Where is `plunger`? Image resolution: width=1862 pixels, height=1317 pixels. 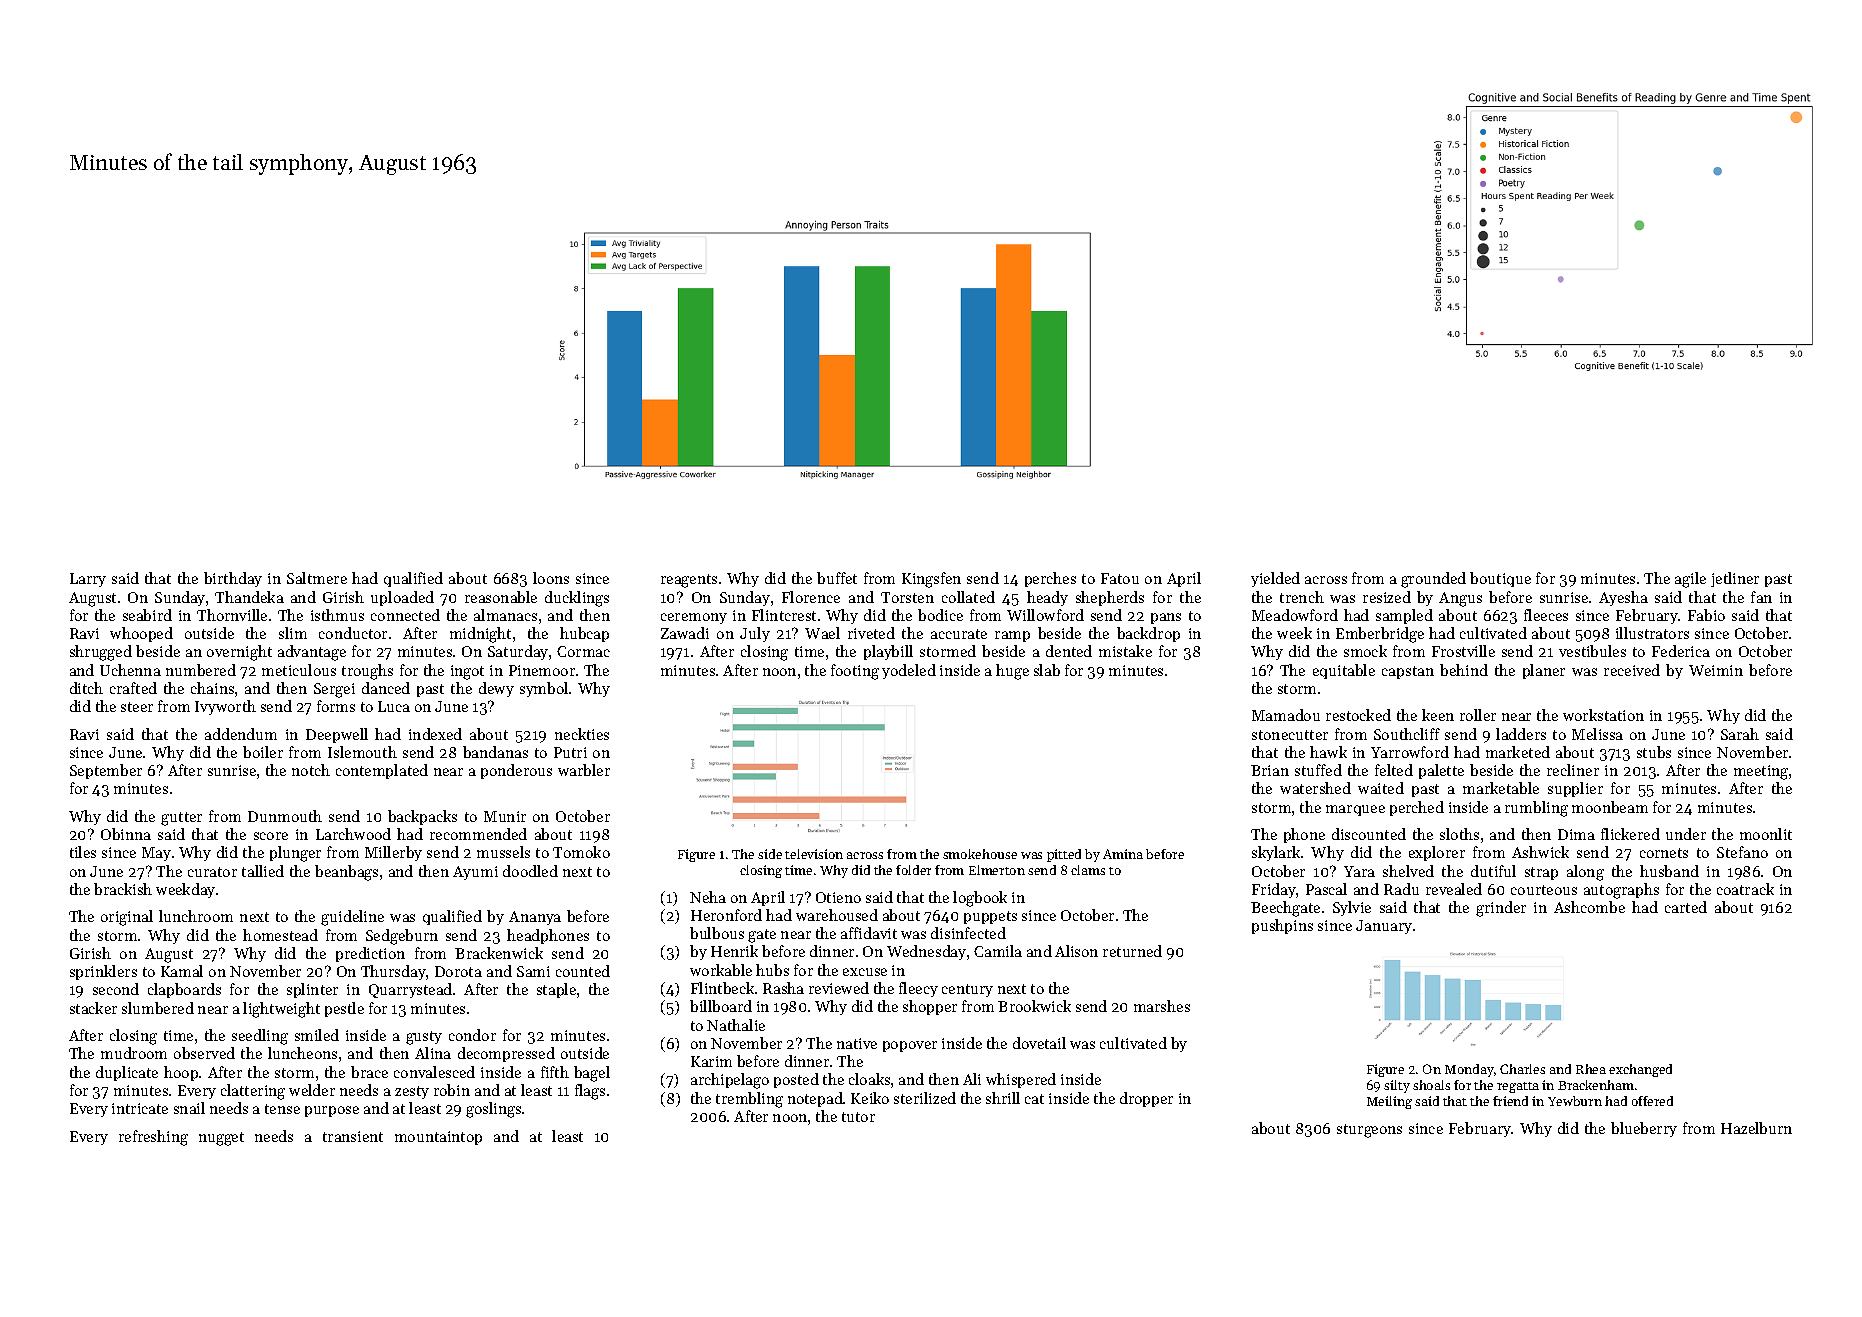 plunger is located at coordinates (295, 854).
